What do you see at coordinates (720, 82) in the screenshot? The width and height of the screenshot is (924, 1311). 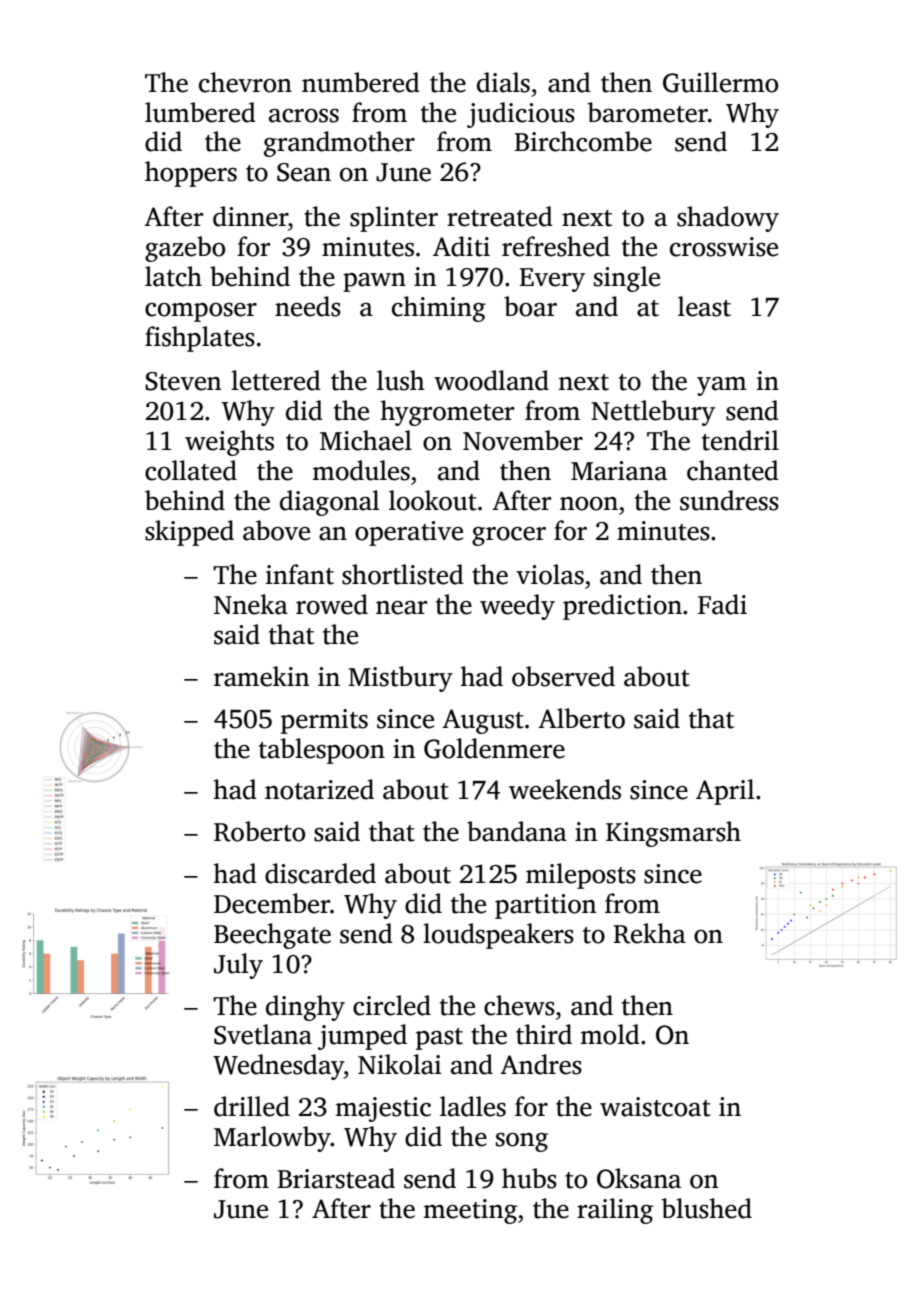 I see `Guillermo` at bounding box center [720, 82].
